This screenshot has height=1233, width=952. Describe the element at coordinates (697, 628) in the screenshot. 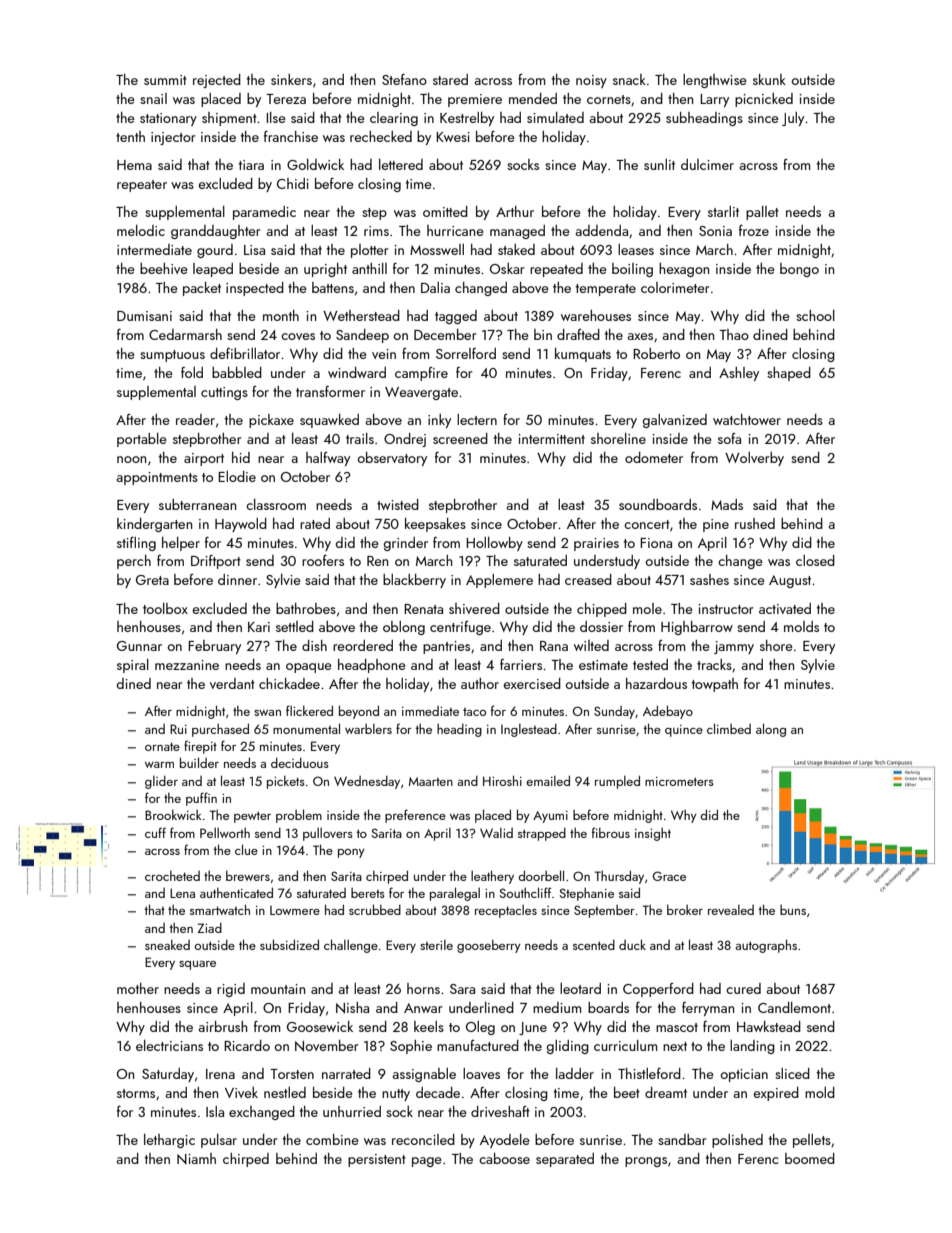

I see `Highbarrow` at that location.
